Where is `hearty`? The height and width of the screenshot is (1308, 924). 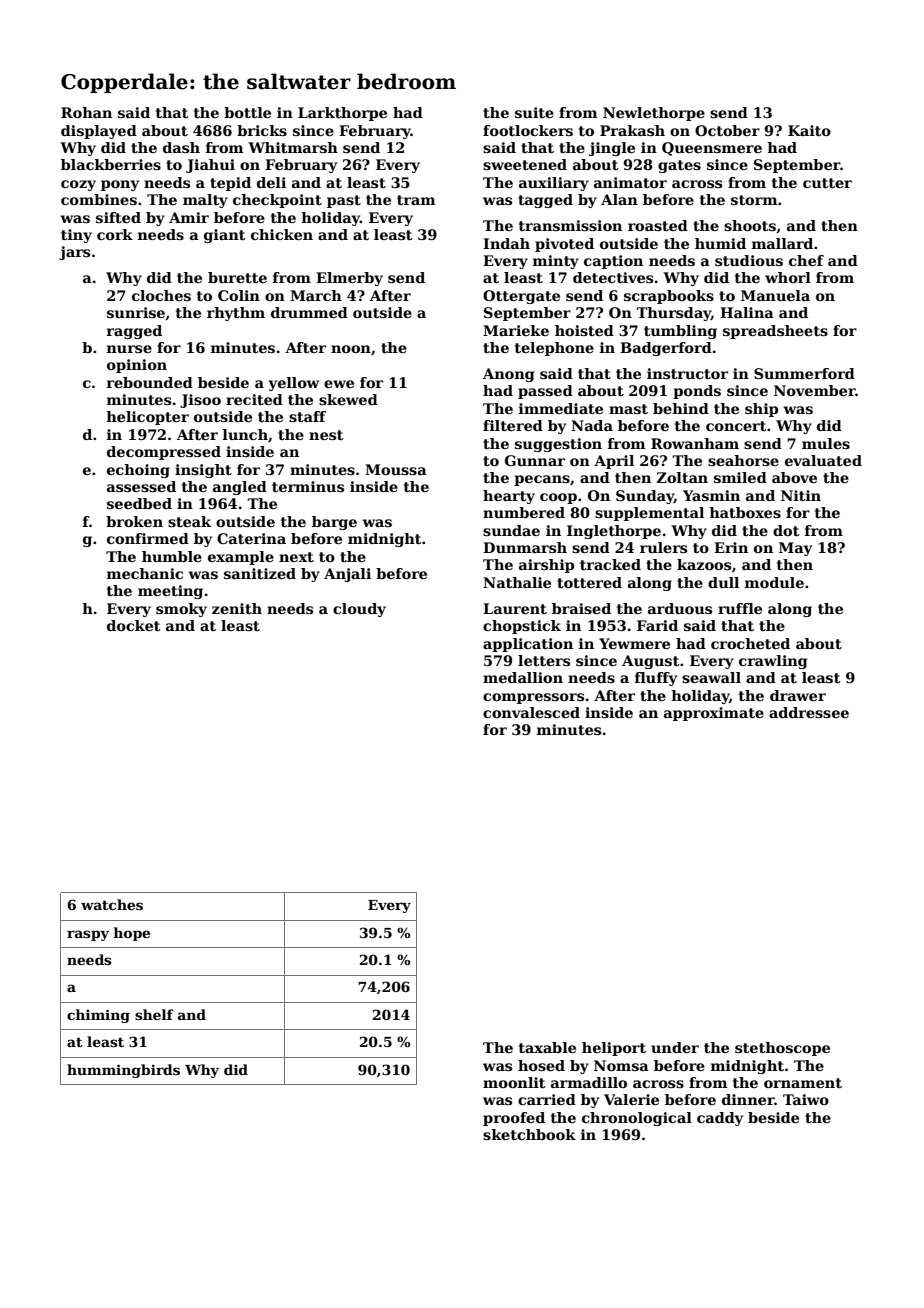
hearty is located at coordinates (509, 497).
